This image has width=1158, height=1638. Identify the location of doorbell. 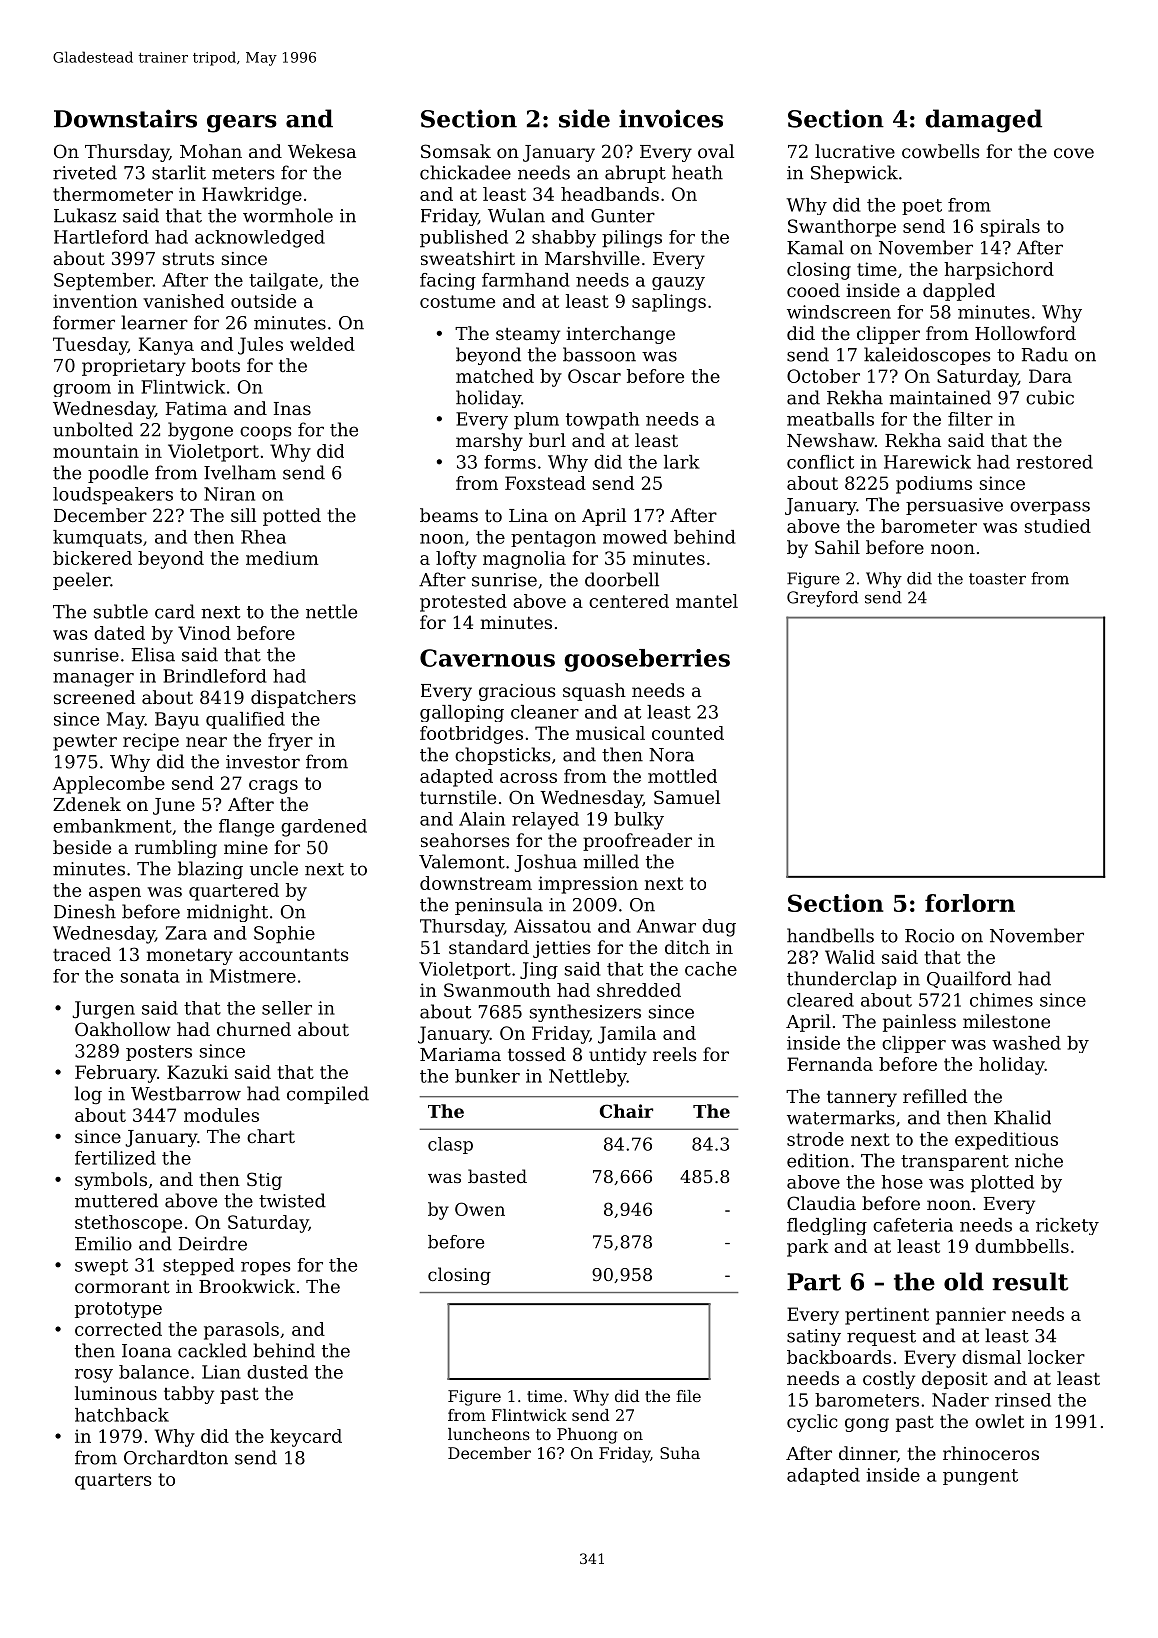
(622, 579).
